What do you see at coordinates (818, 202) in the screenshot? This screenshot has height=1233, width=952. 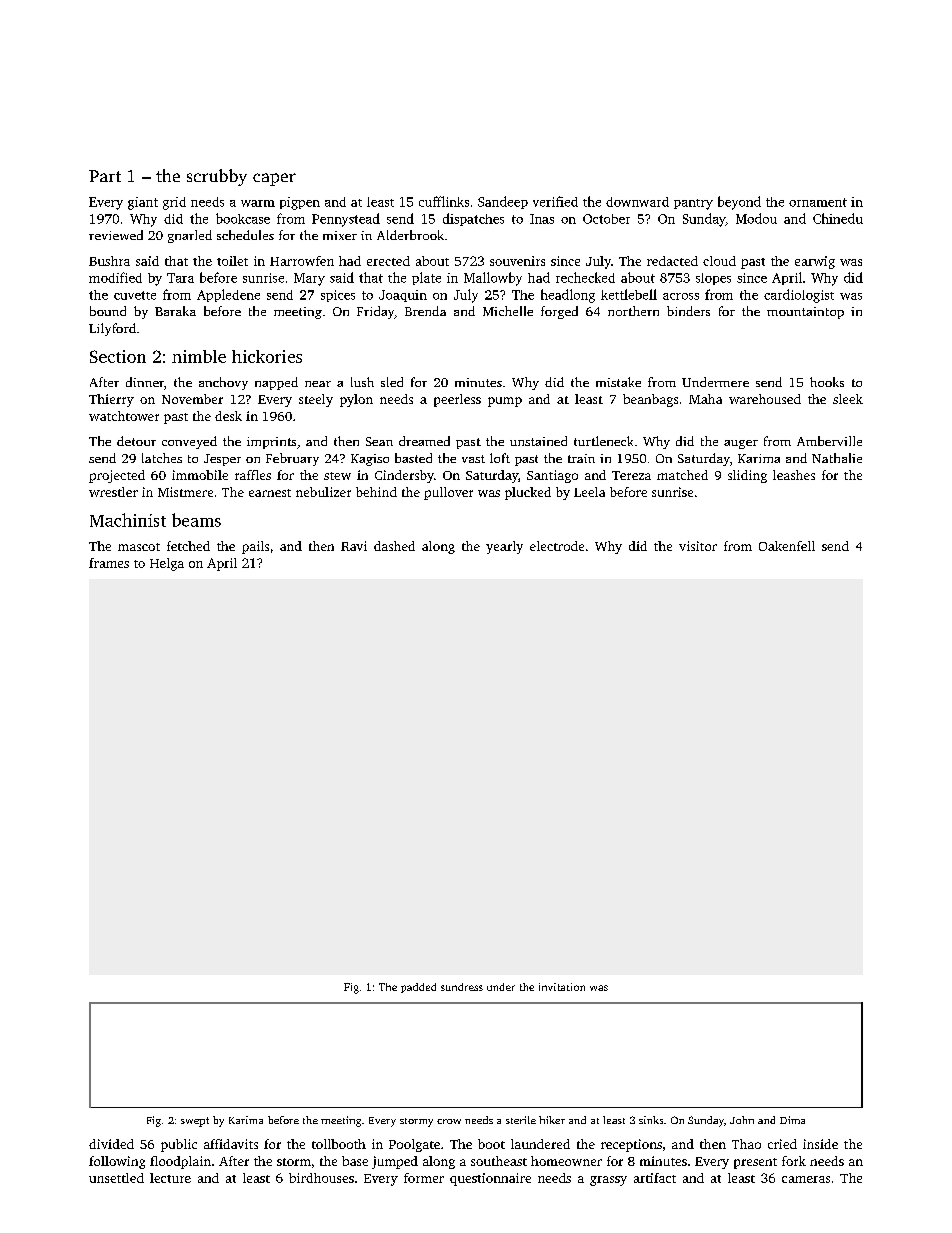 I see `ornament` at bounding box center [818, 202].
